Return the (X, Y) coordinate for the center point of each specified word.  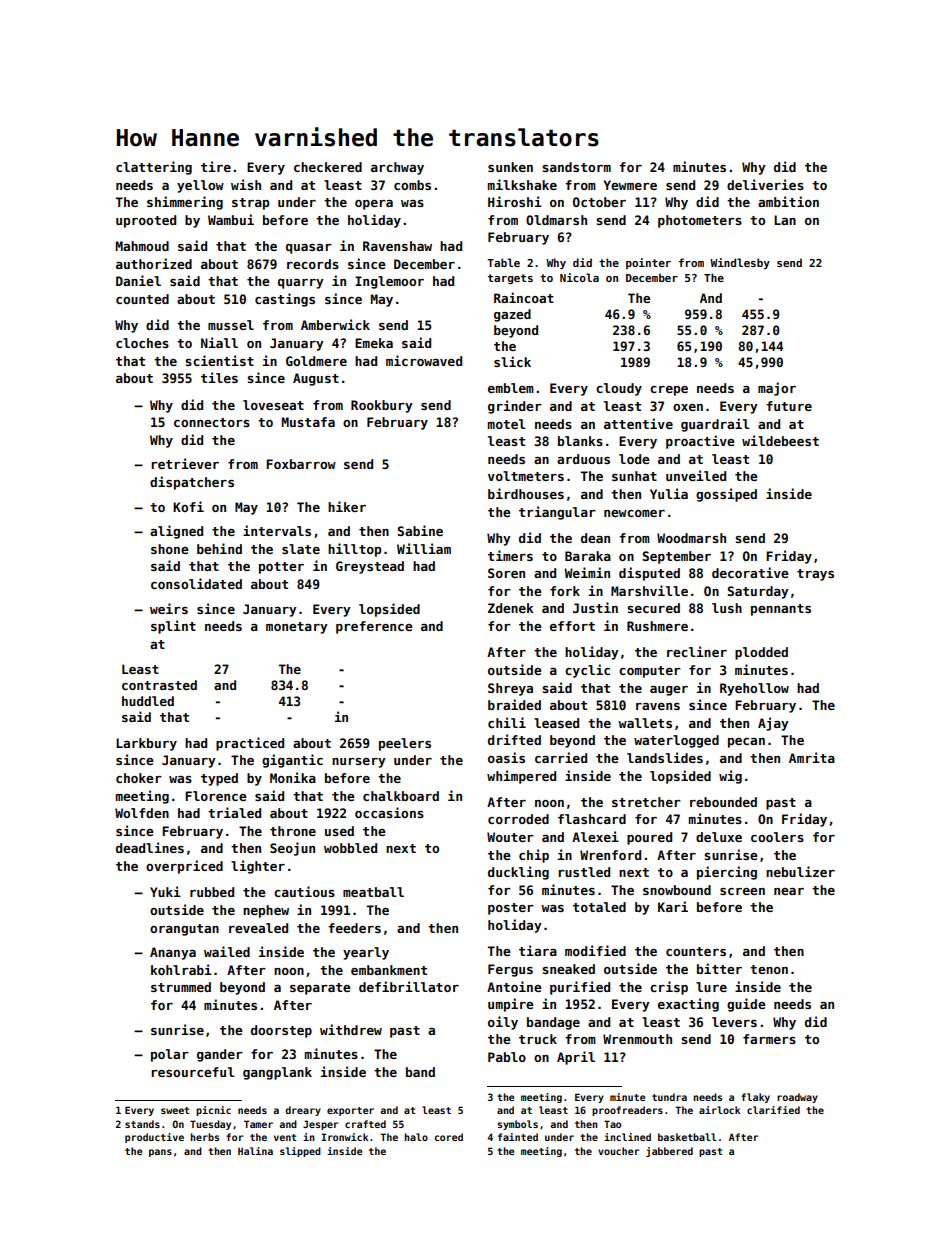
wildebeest (780, 440)
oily (503, 1023)
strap (250, 204)
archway (397, 168)
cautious (304, 891)
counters (696, 951)
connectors (212, 422)
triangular (557, 513)
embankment (389, 970)
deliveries (765, 184)
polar (170, 1055)
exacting (688, 1005)
